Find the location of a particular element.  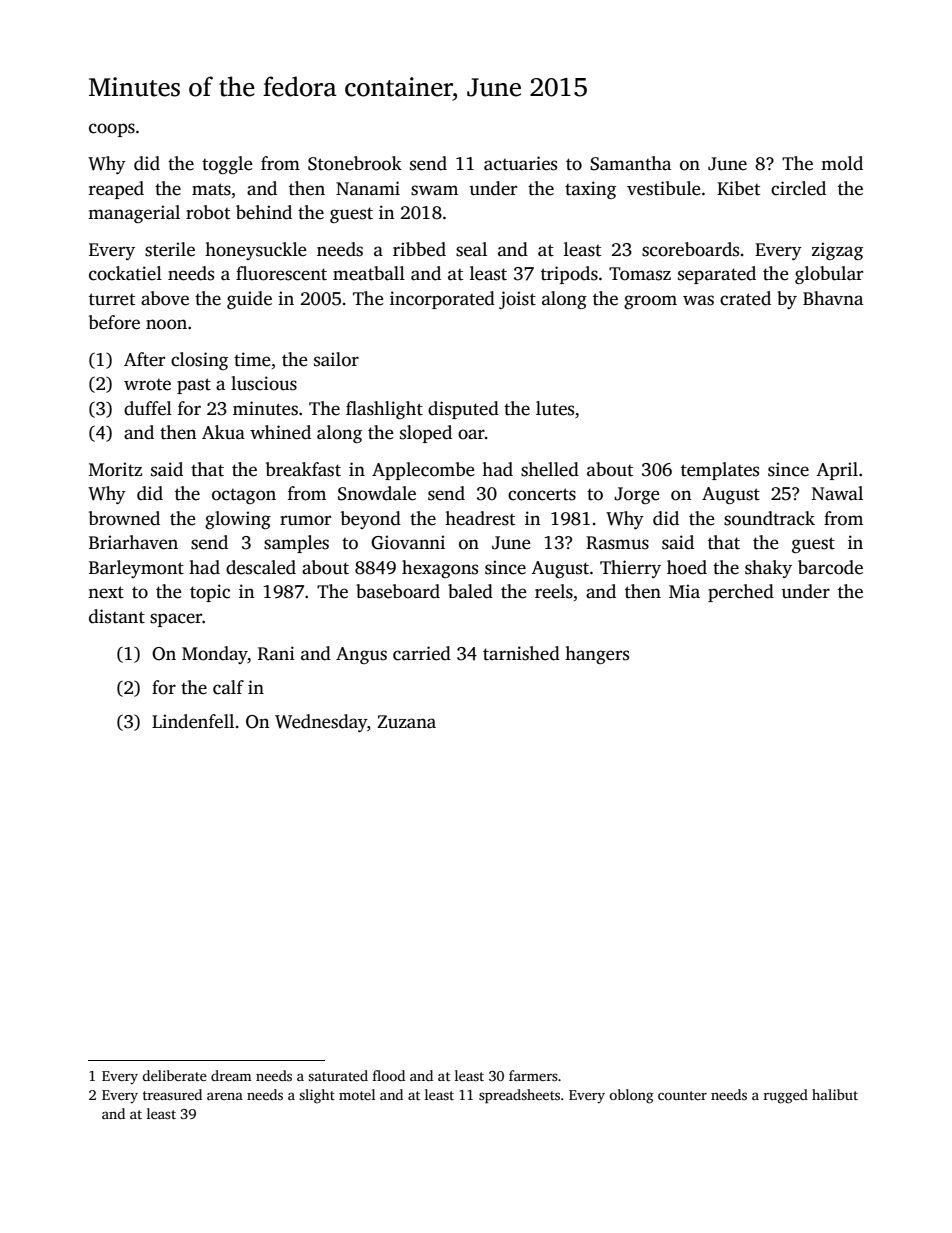

scoreboards is located at coordinates (690, 249).
